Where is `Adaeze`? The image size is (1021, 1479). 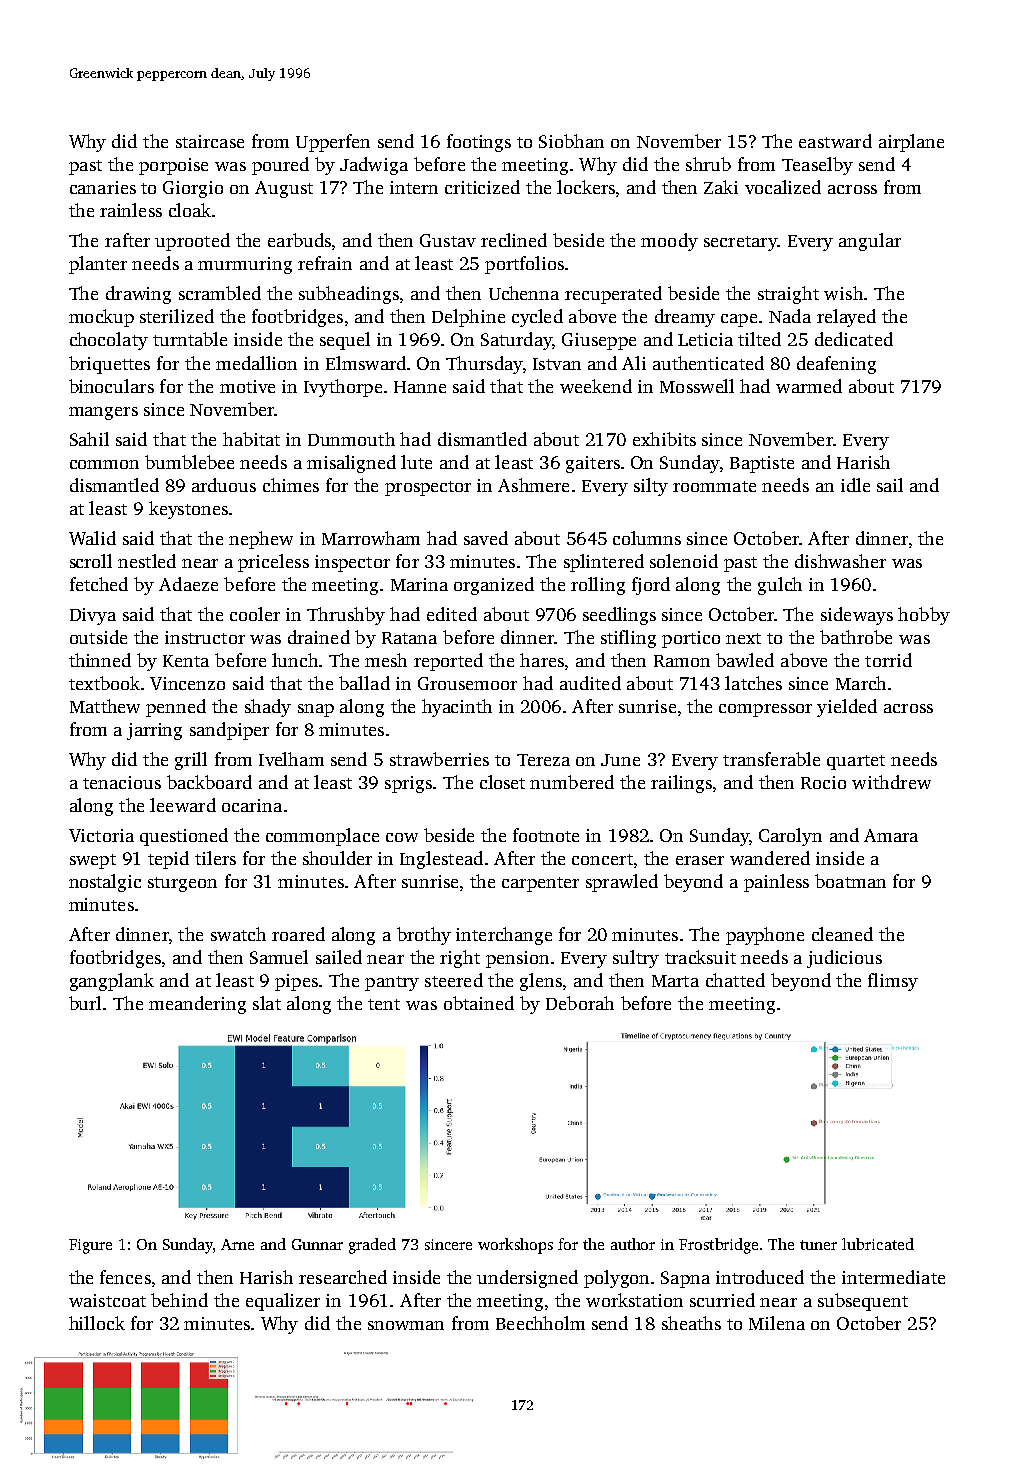 Adaeze is located at coordinates (188, 584).
